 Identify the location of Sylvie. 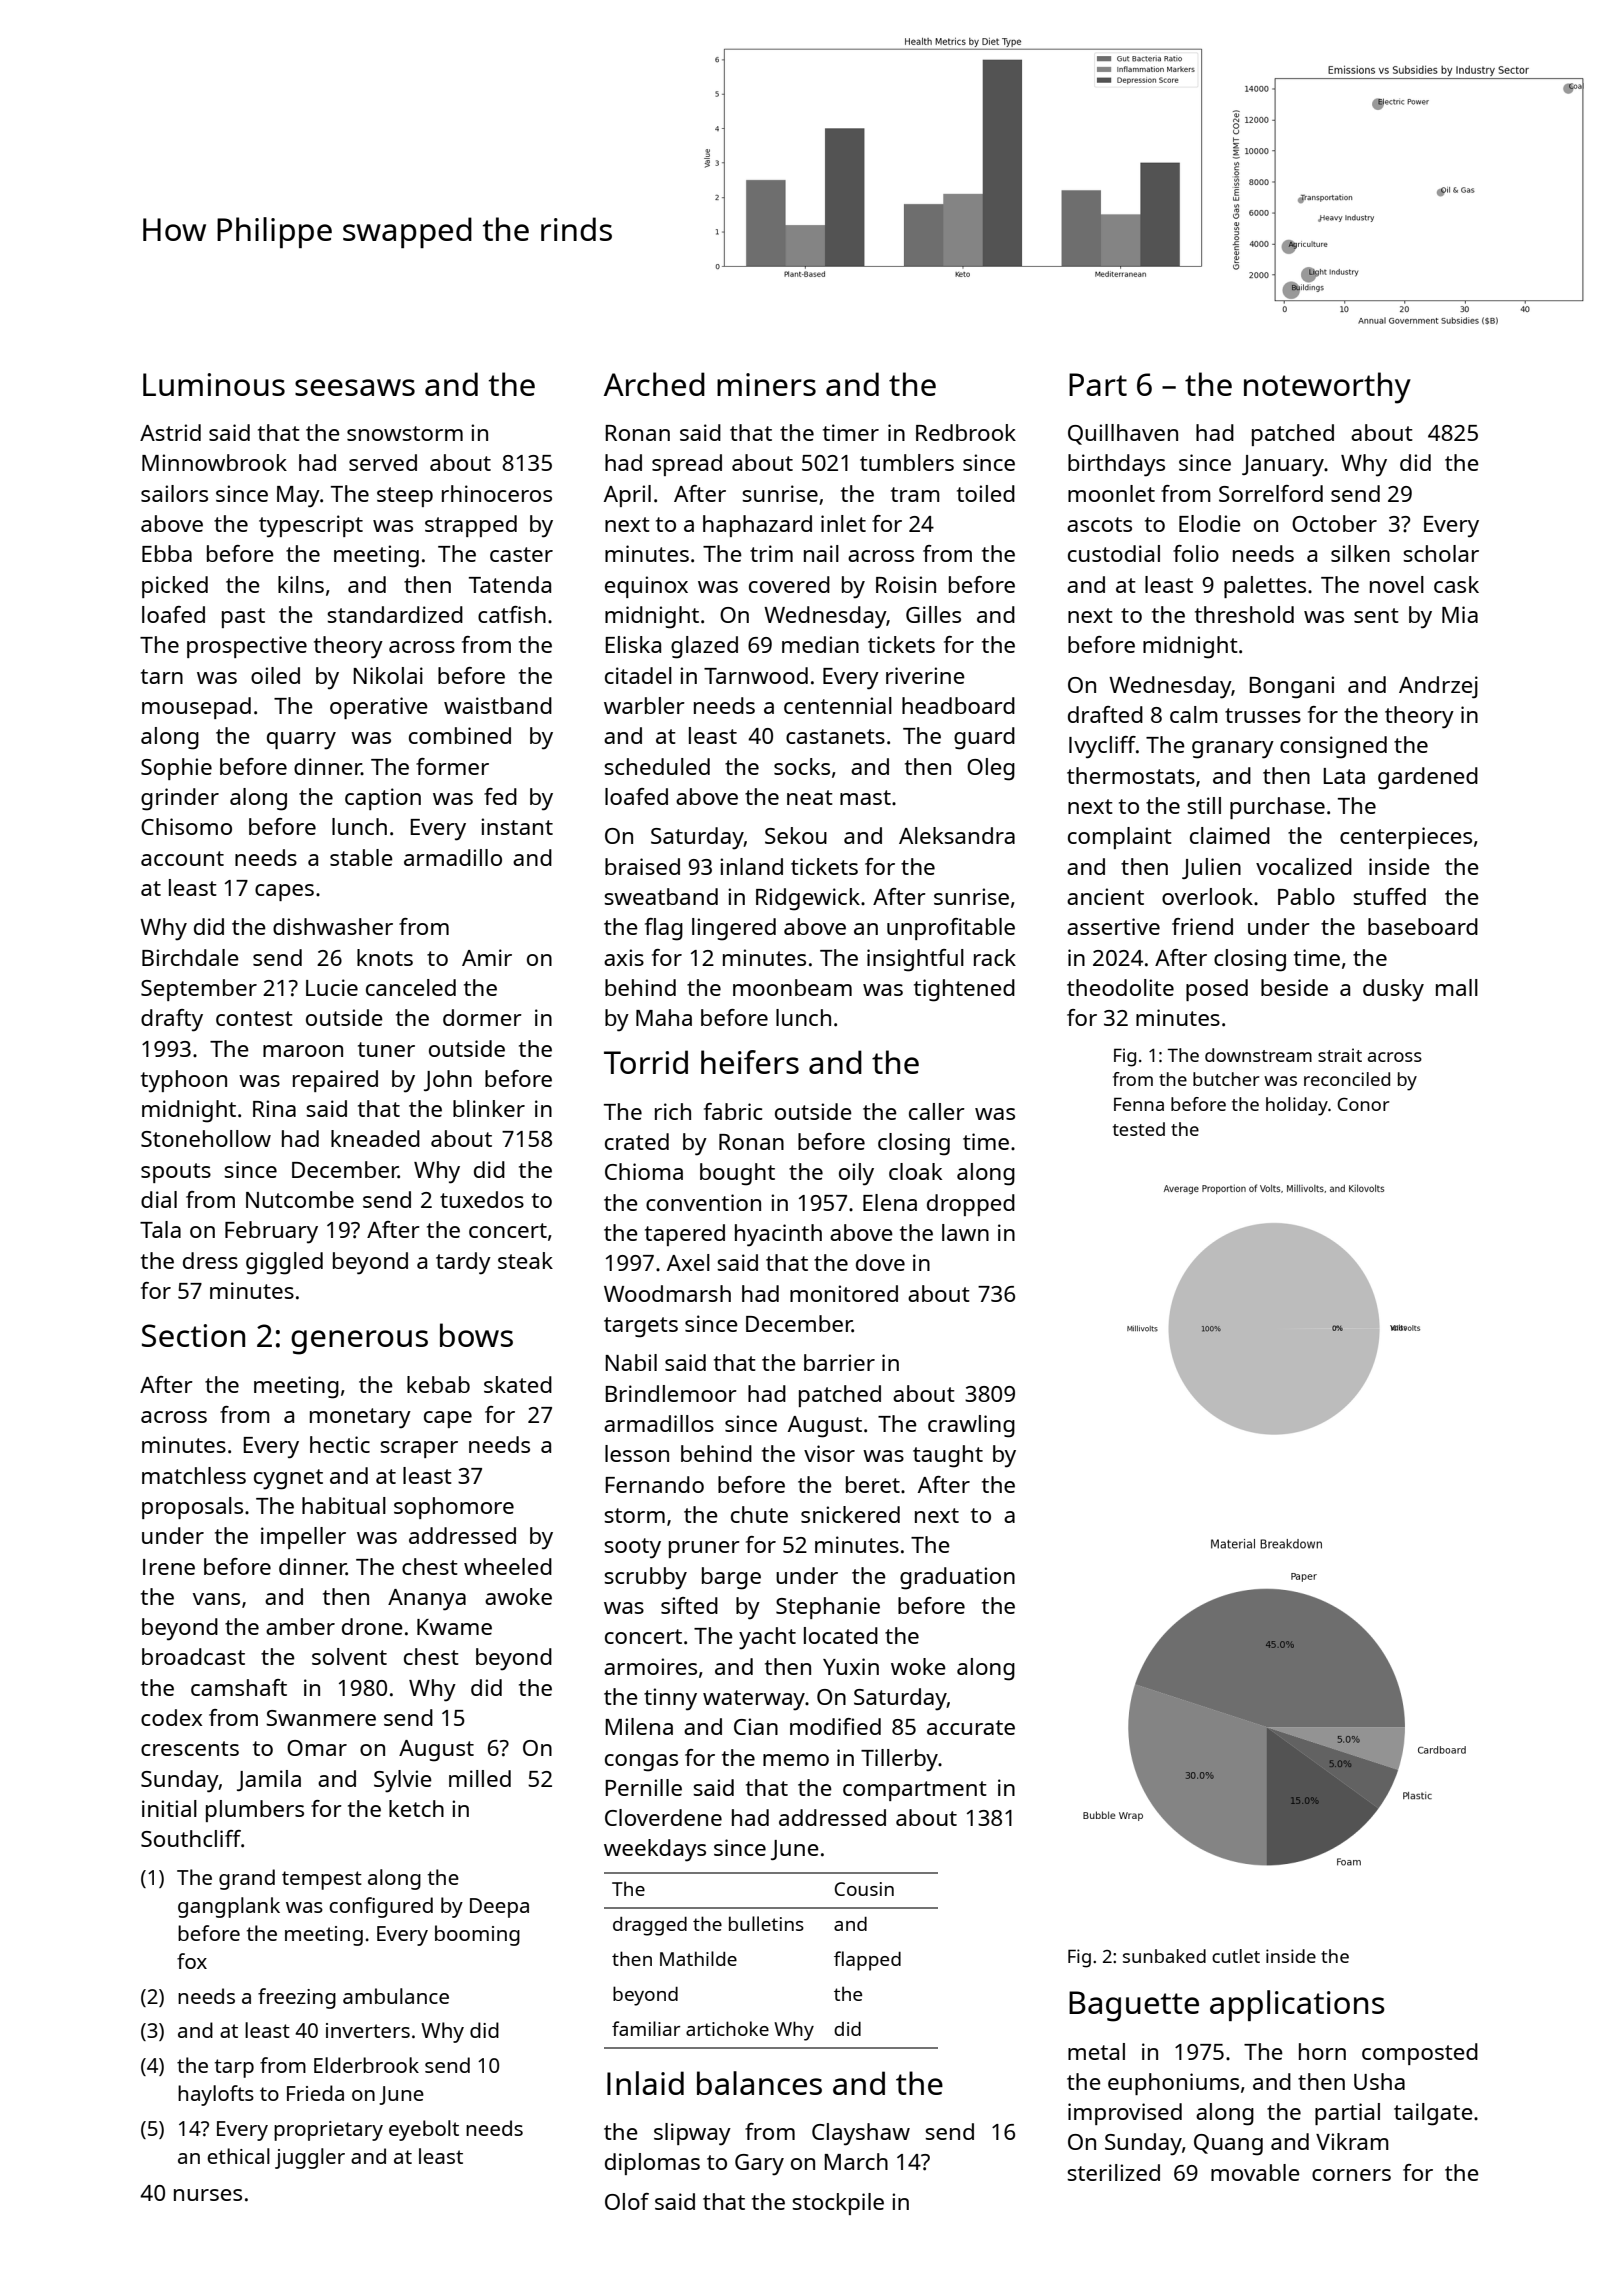
(403, 1781).
